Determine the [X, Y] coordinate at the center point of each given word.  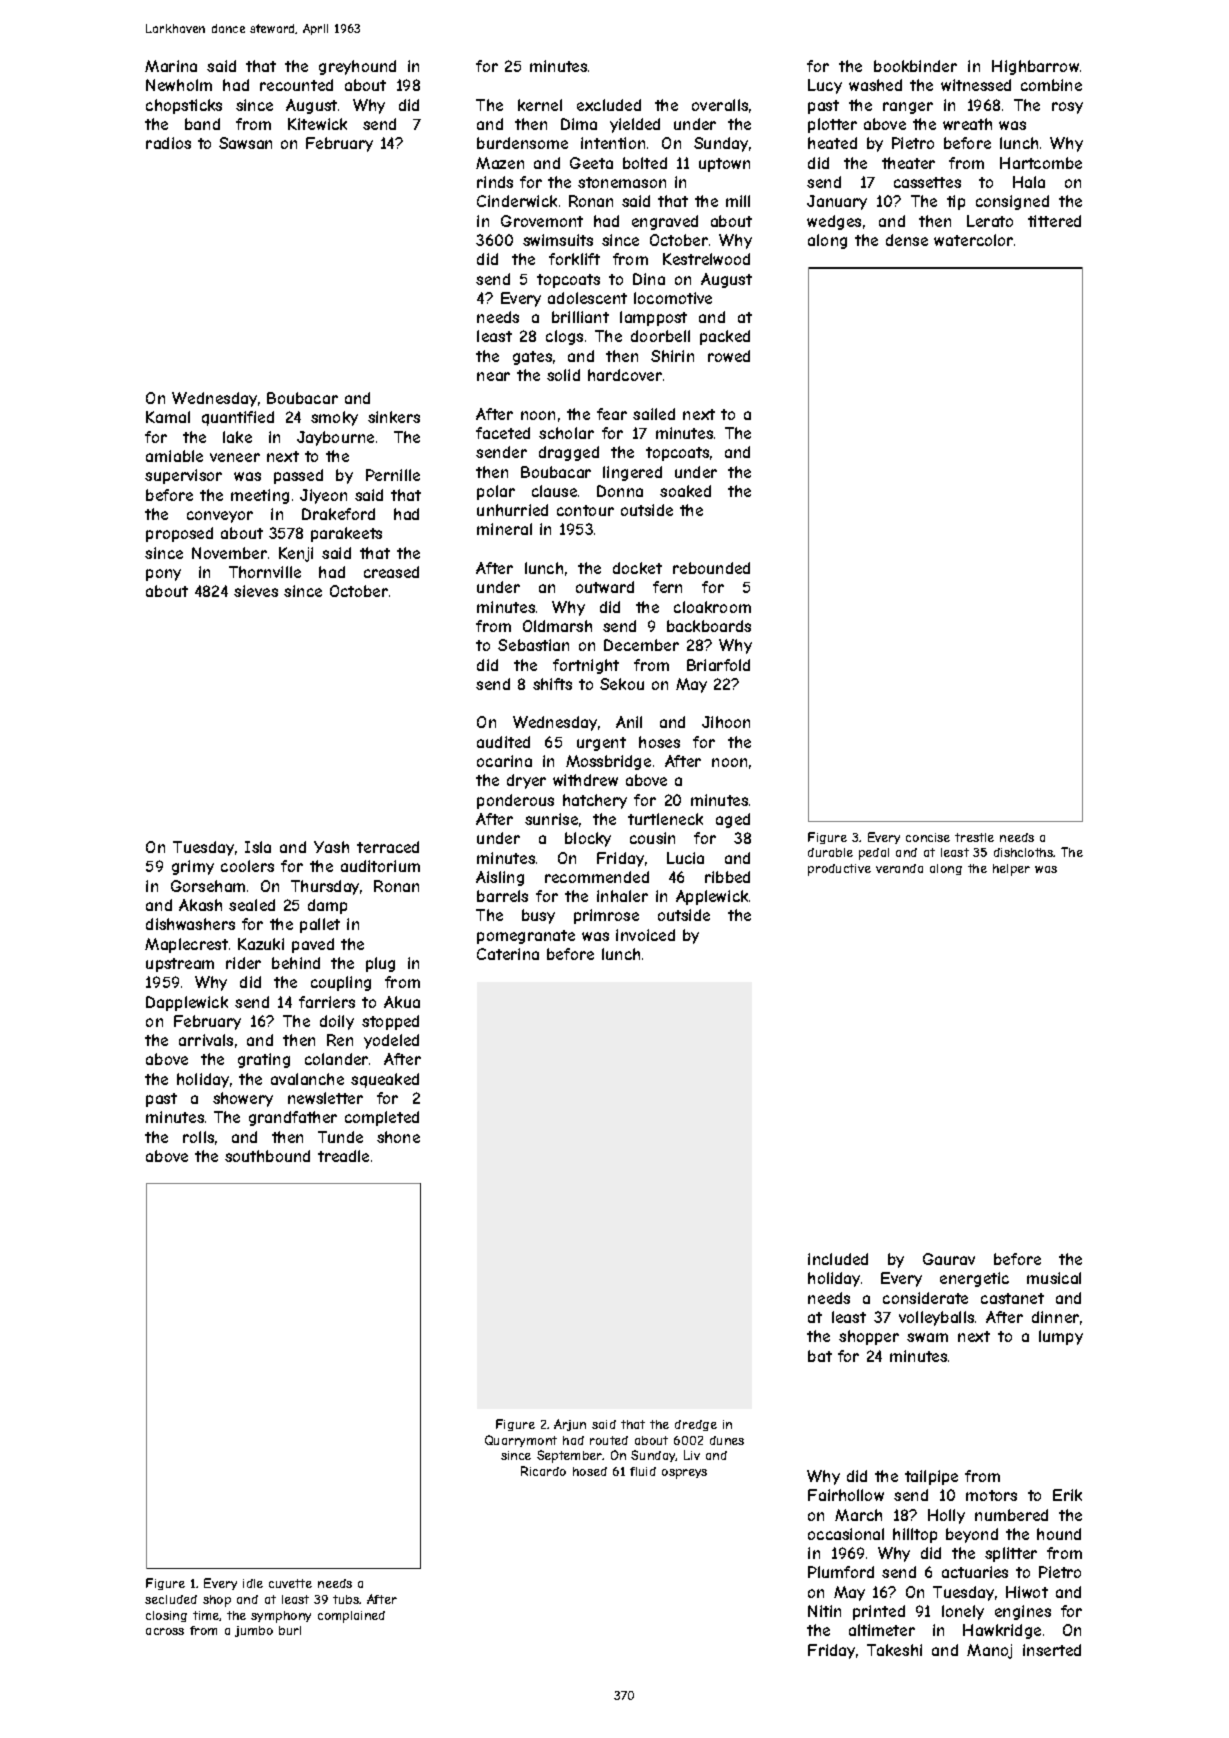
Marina [171, 66]
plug [380, 964]
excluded [609, 105]
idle [253, 1583]
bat [820, 1356]
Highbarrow [1035, 67]
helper [1011, 870]
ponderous [515, 801]
